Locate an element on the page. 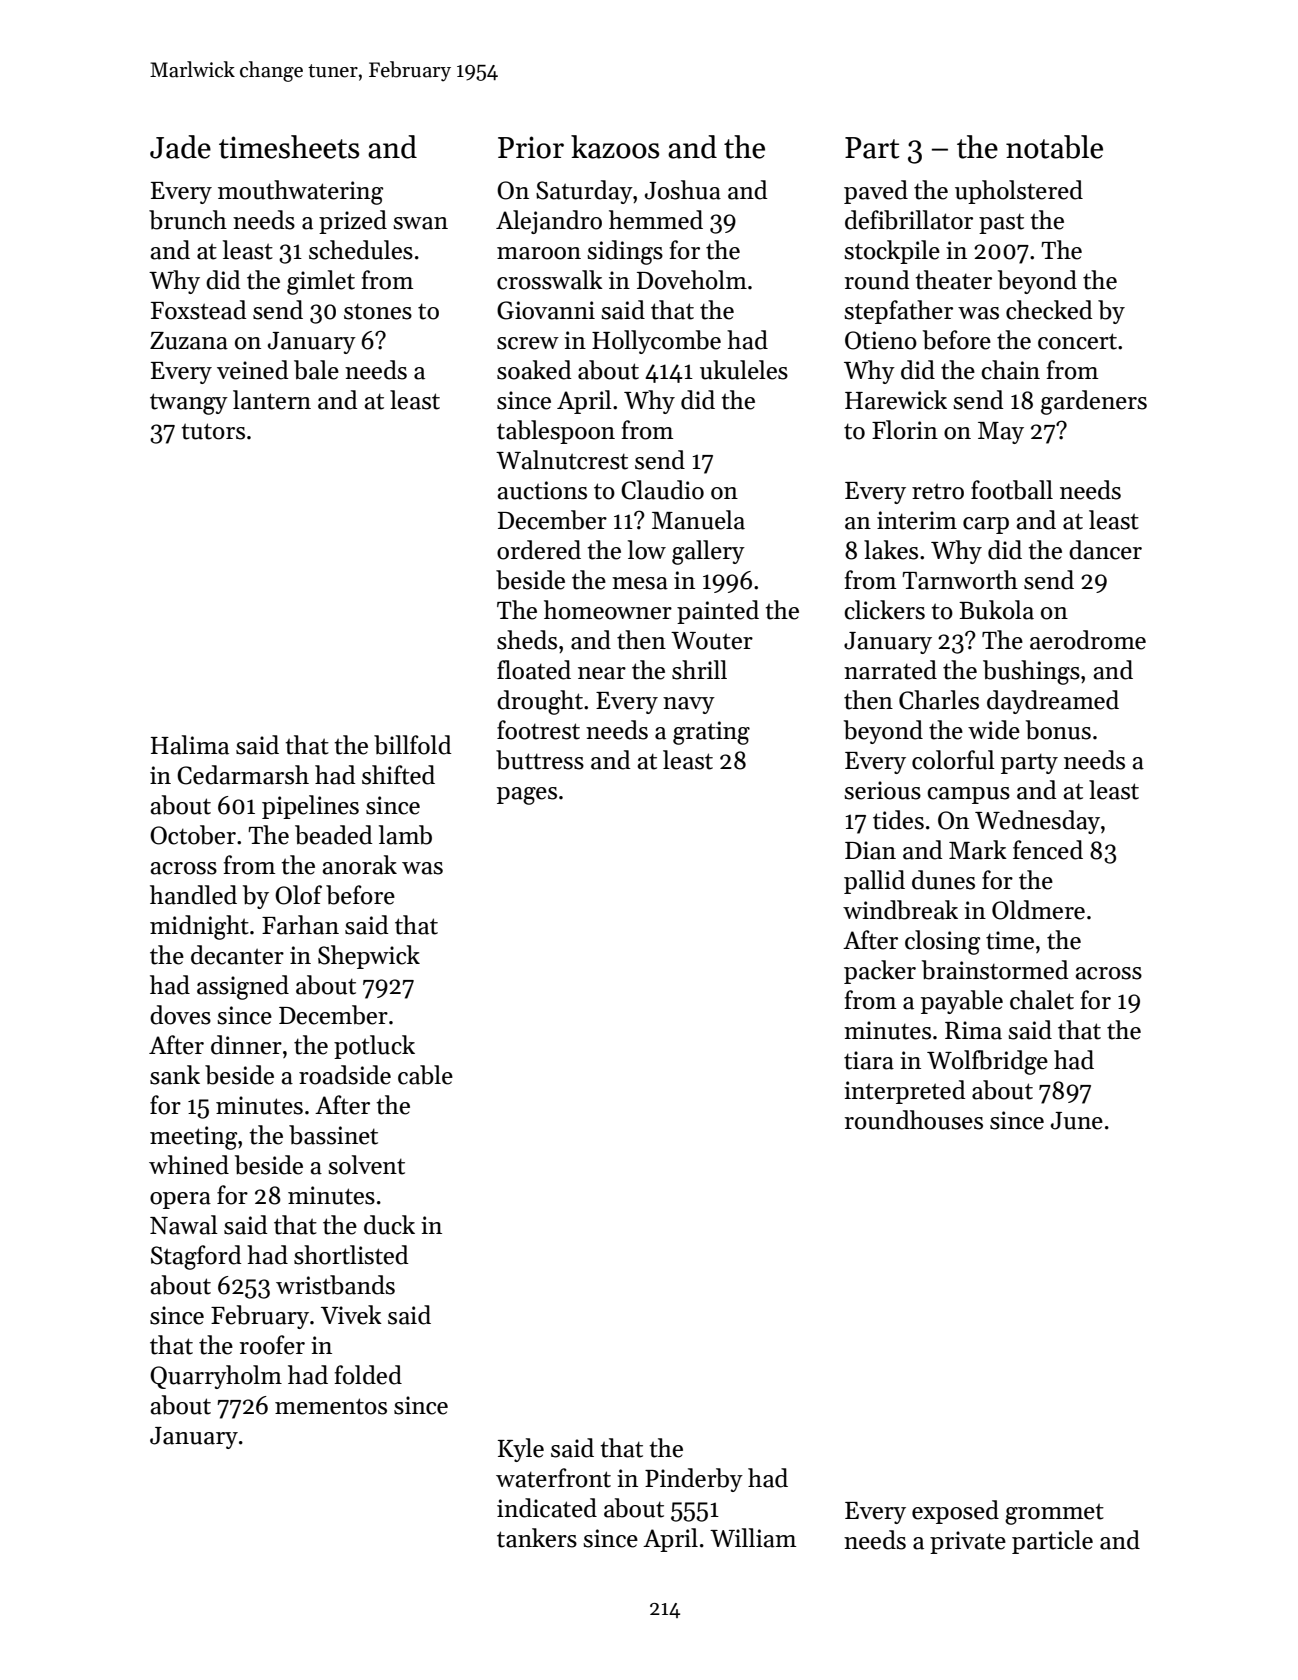  folded is located at coordinates (368, 1375).
